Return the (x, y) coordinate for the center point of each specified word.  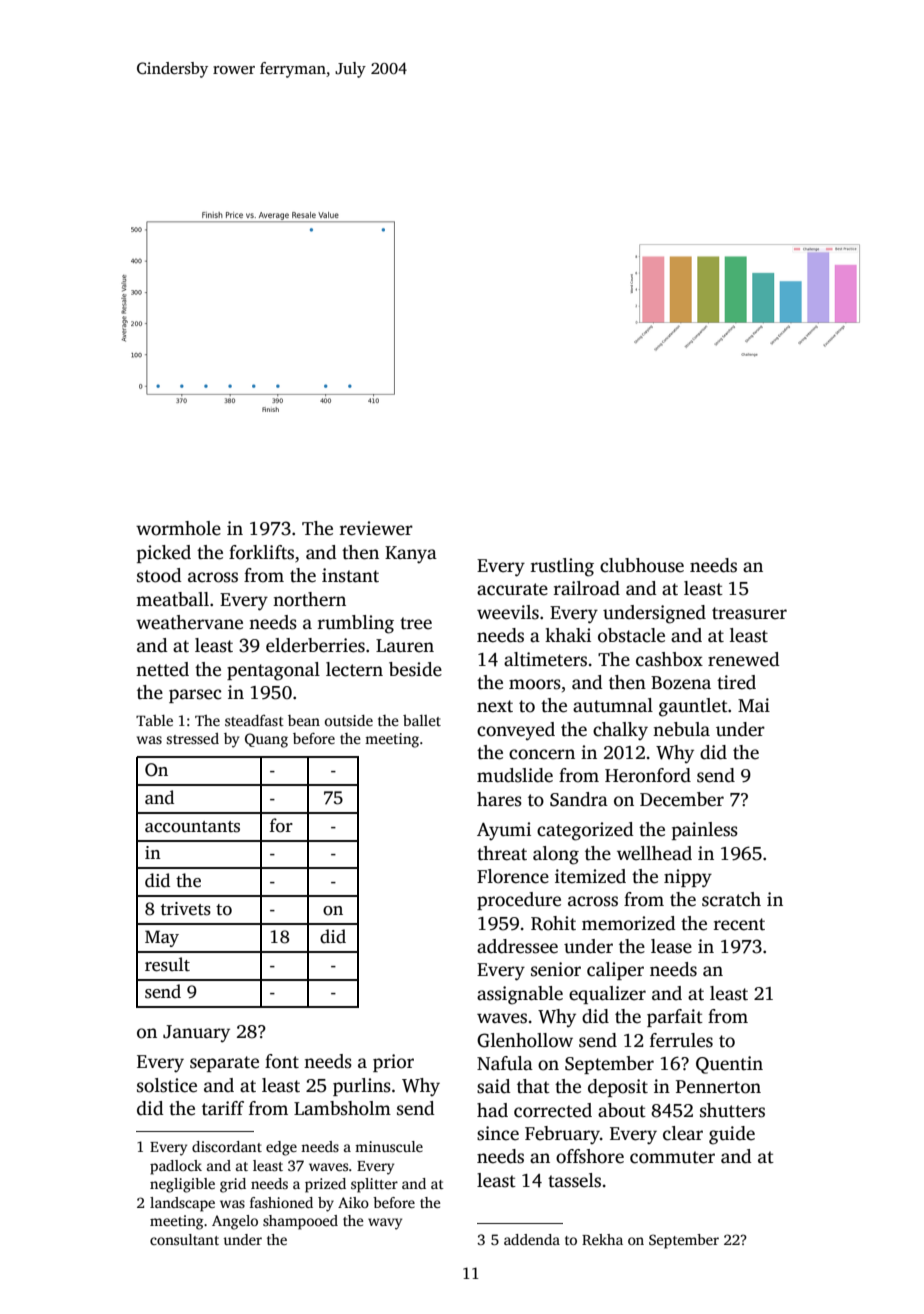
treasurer (749, 613)
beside (415, 669)
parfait (675, 1018)
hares (499, 799)
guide (732, 1135)
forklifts (261, 552)
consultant (184, 1239)
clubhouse (642, 565)
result (167, 964)
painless (705, 831)
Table (154, 720)
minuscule (389, 1146)
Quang (266, 740)
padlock (176, 1167)
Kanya (411, 554)
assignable (520, 995)
